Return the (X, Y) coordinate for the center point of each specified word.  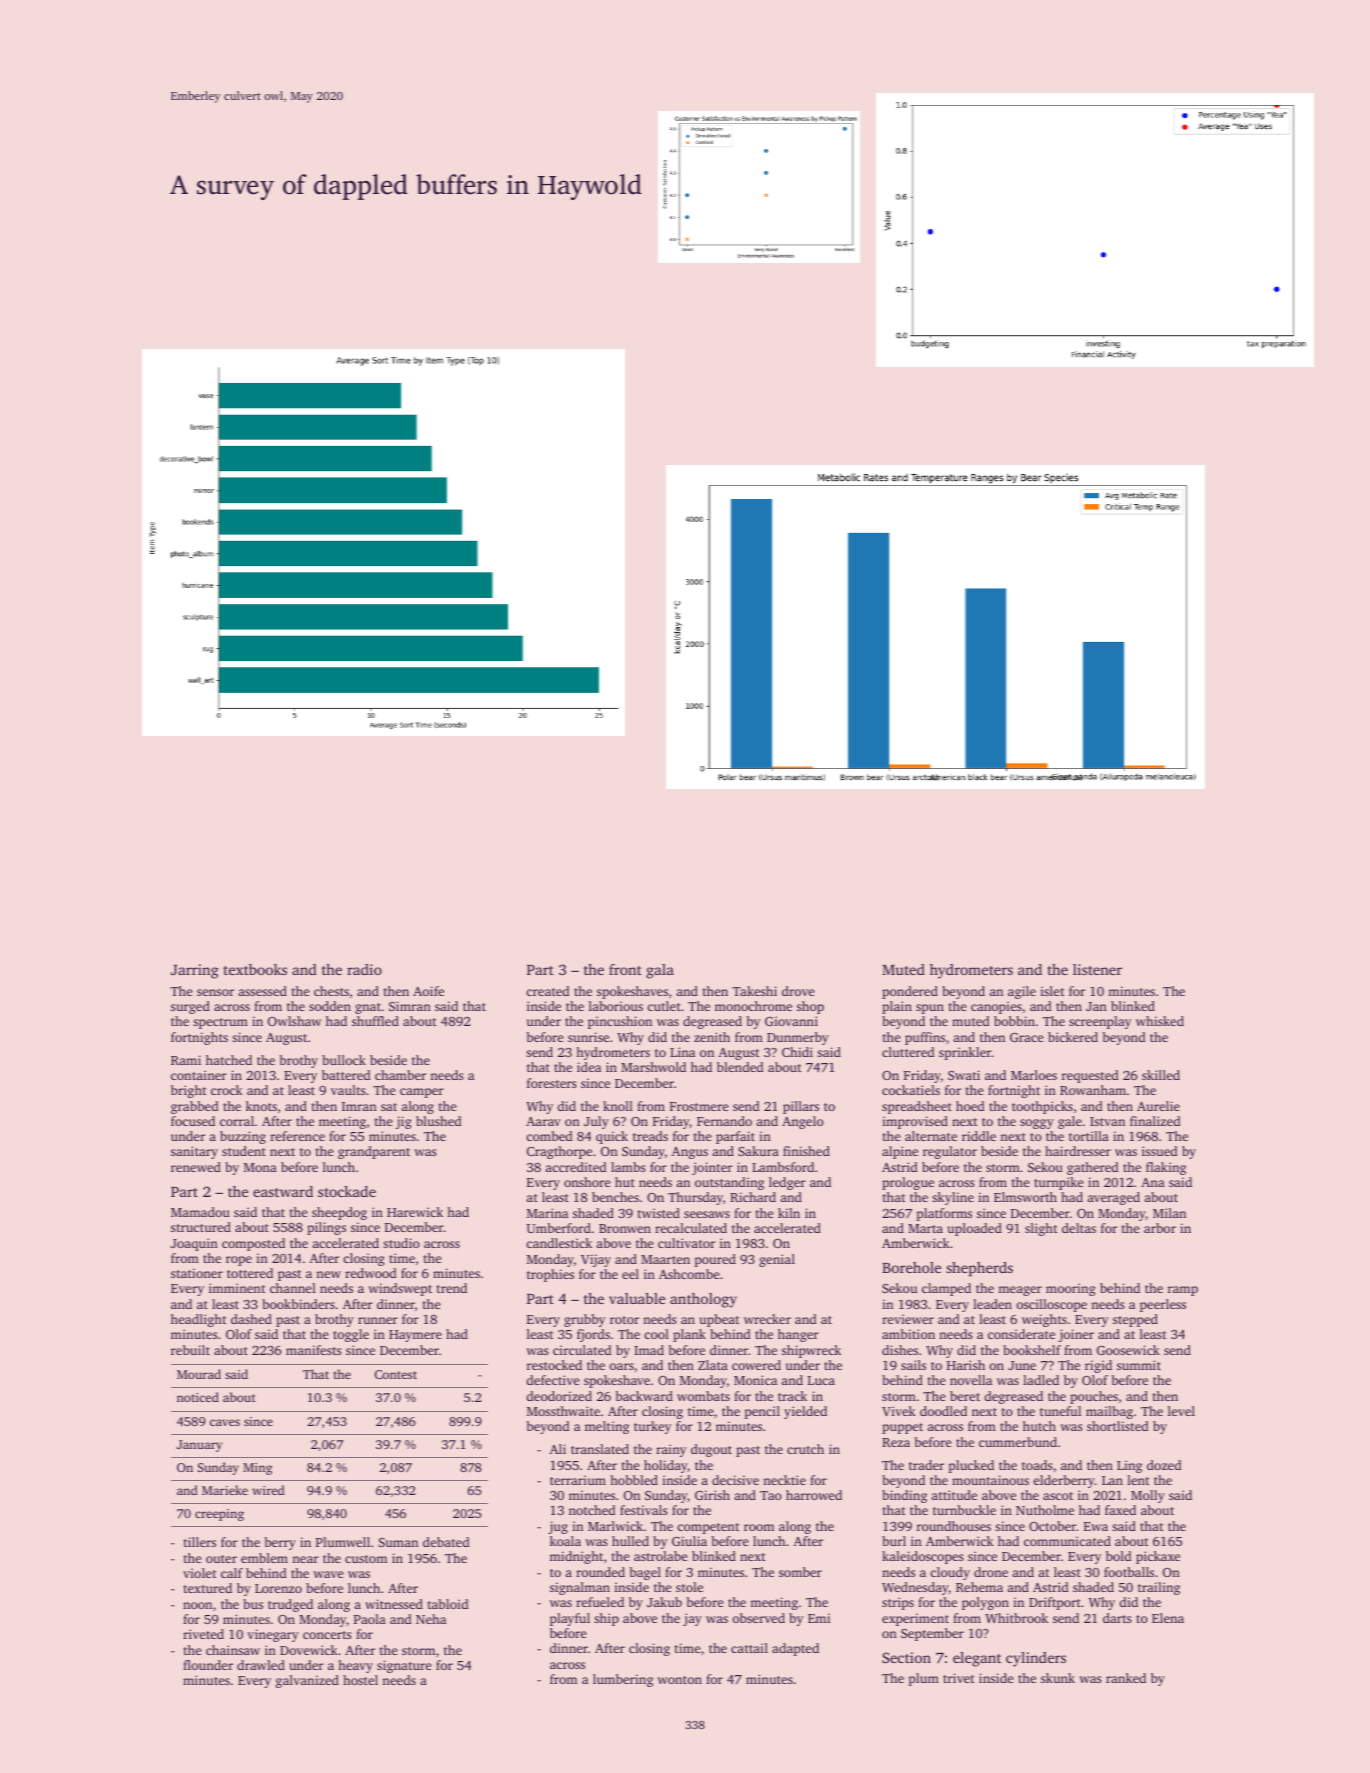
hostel (360, 1680)
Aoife (428, 991)
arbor (1160, 1228)
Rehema (979, 1587)
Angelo (803, 1122)
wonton (679, 1680)
